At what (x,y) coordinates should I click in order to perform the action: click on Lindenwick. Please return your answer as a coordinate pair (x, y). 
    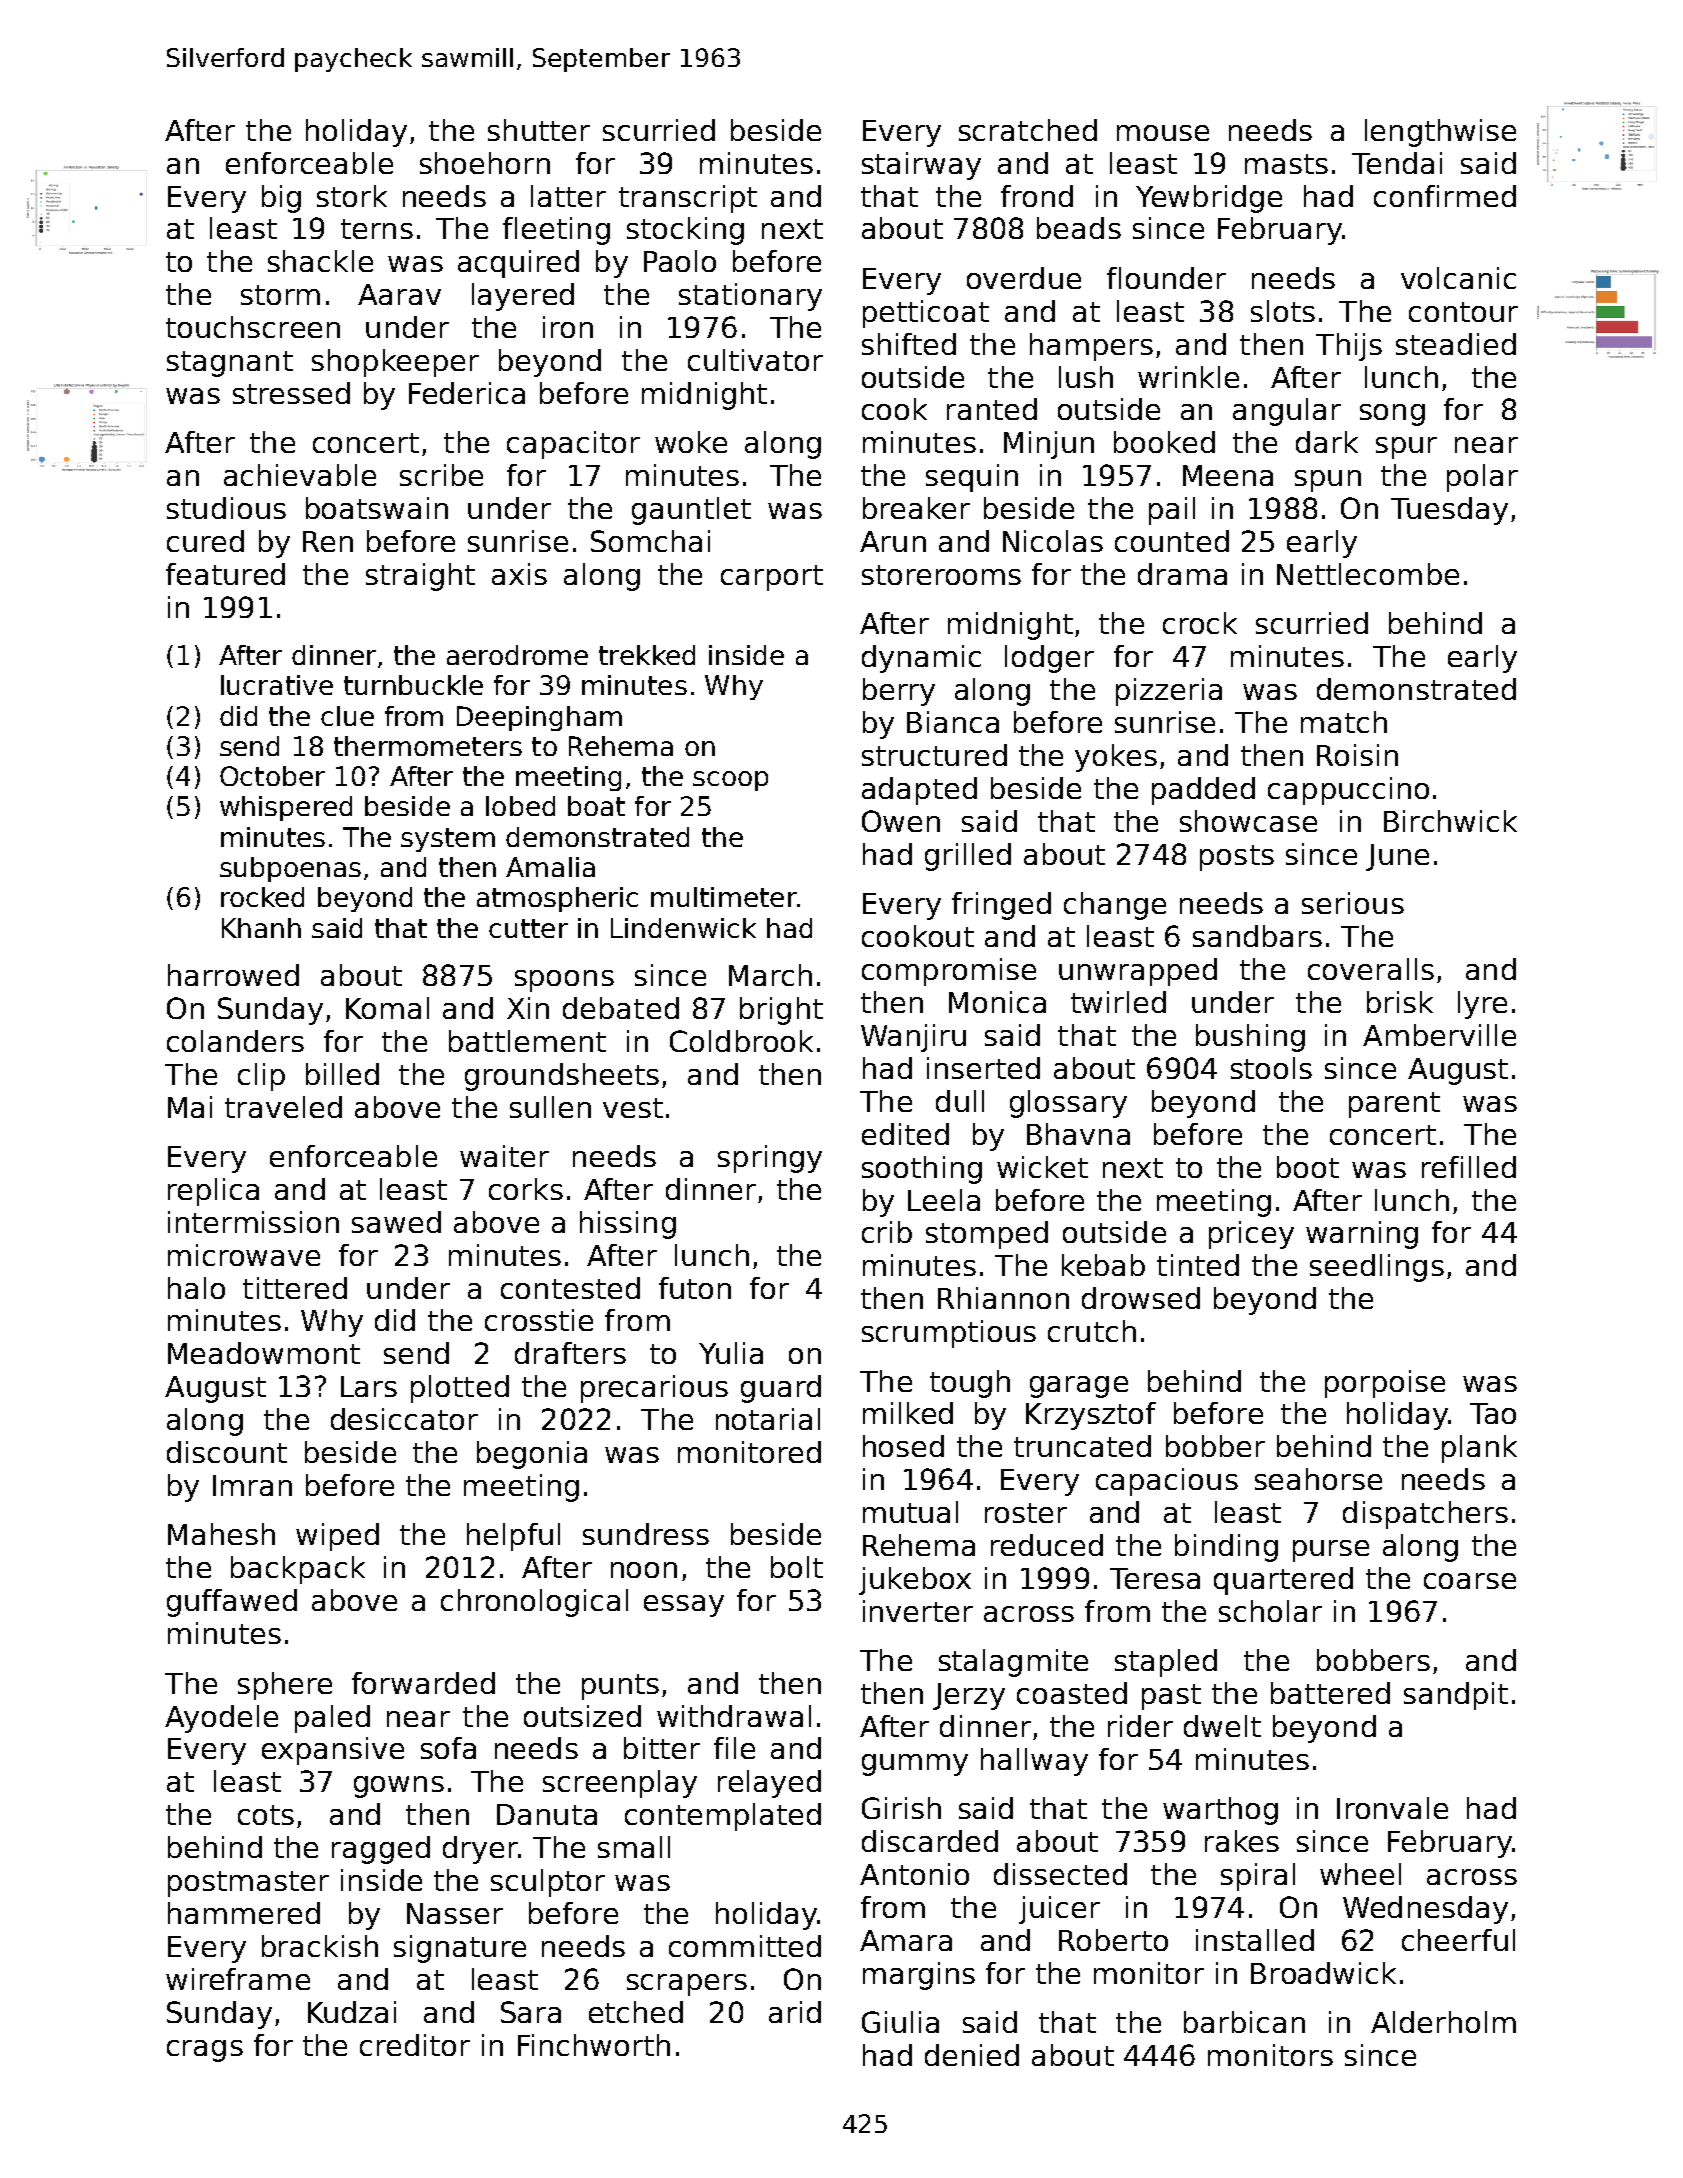
    Looking at the image, I should click on (683, 928).
